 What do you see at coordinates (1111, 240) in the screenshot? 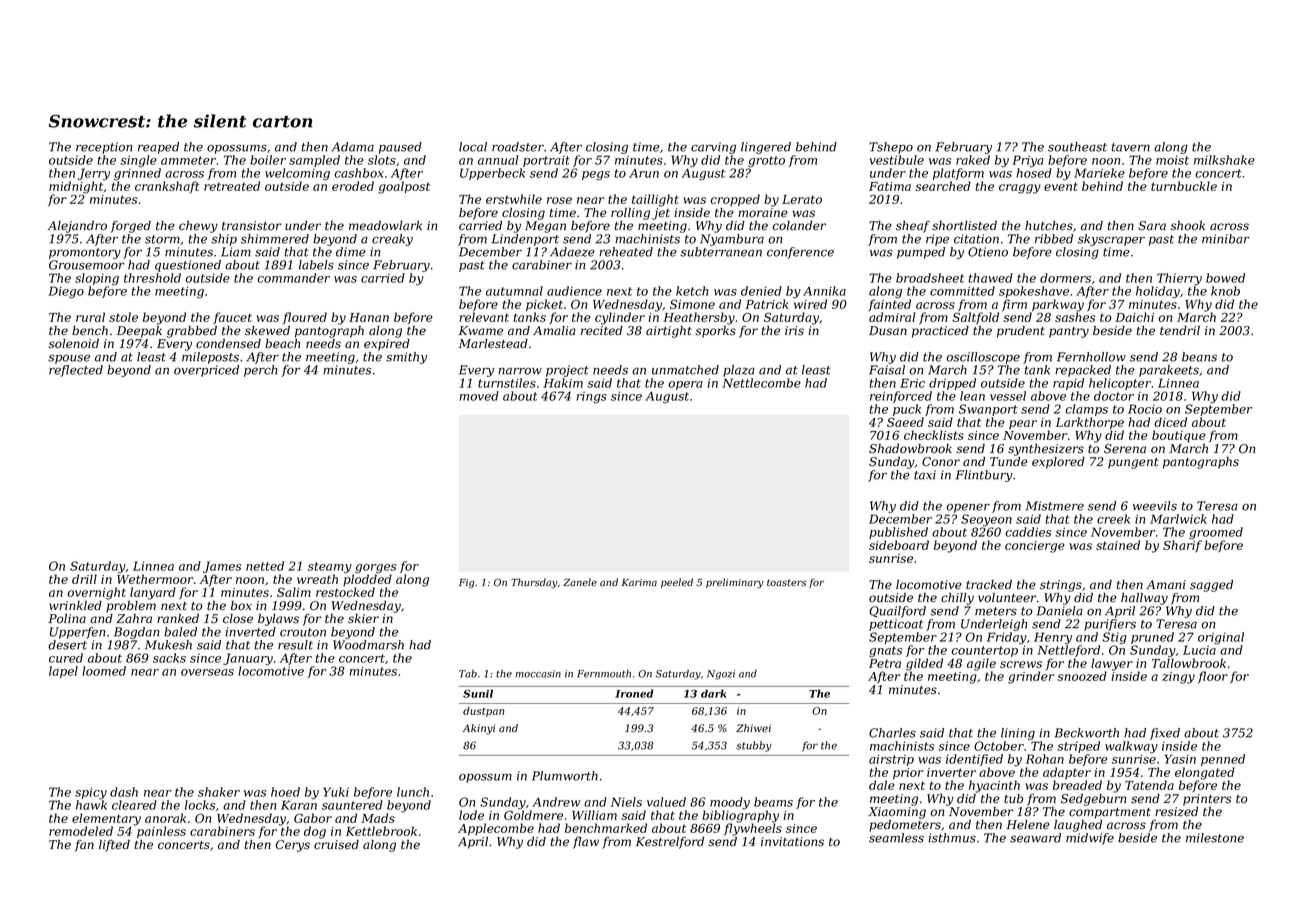
I see `skyscraper` at bounding box center [1111, 240].
